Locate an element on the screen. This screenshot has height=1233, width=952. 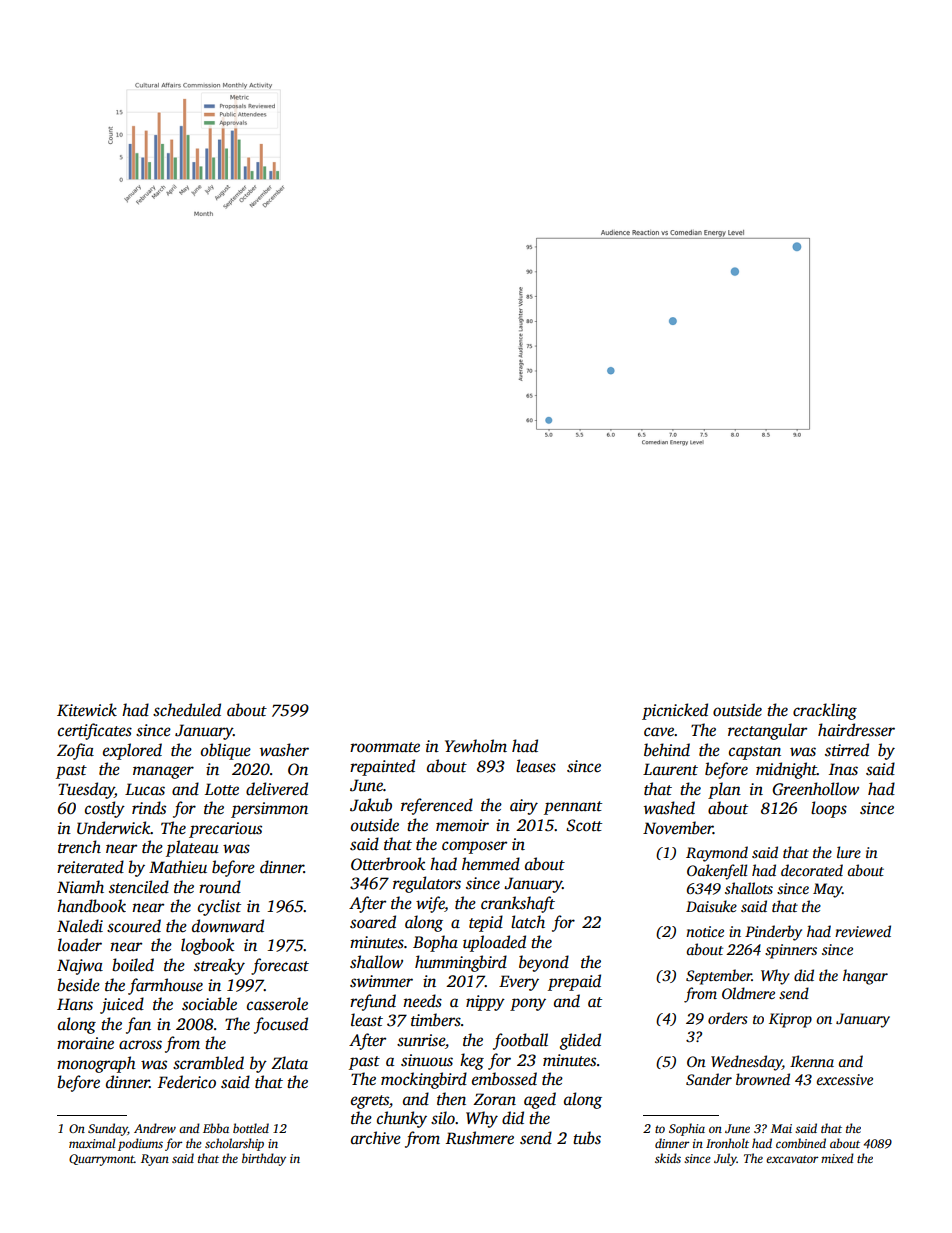
Bopha is located at coordinates (435, 943).
